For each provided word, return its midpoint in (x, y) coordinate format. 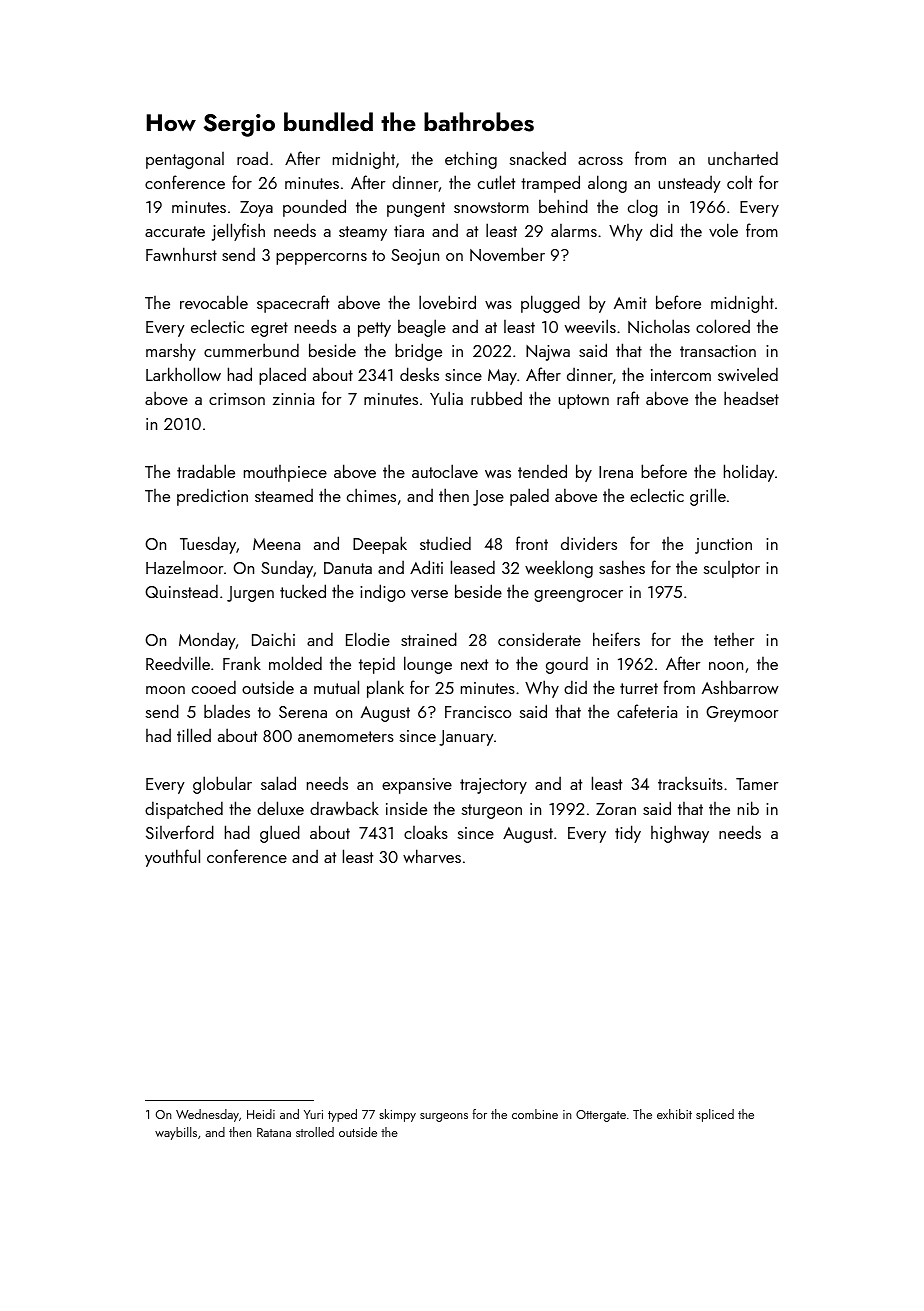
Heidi (261, 1114)
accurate (175, 231)
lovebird (447, 302)
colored (723, 326)
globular (222, 785)
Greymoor (742, 714)
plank (385, 689)
